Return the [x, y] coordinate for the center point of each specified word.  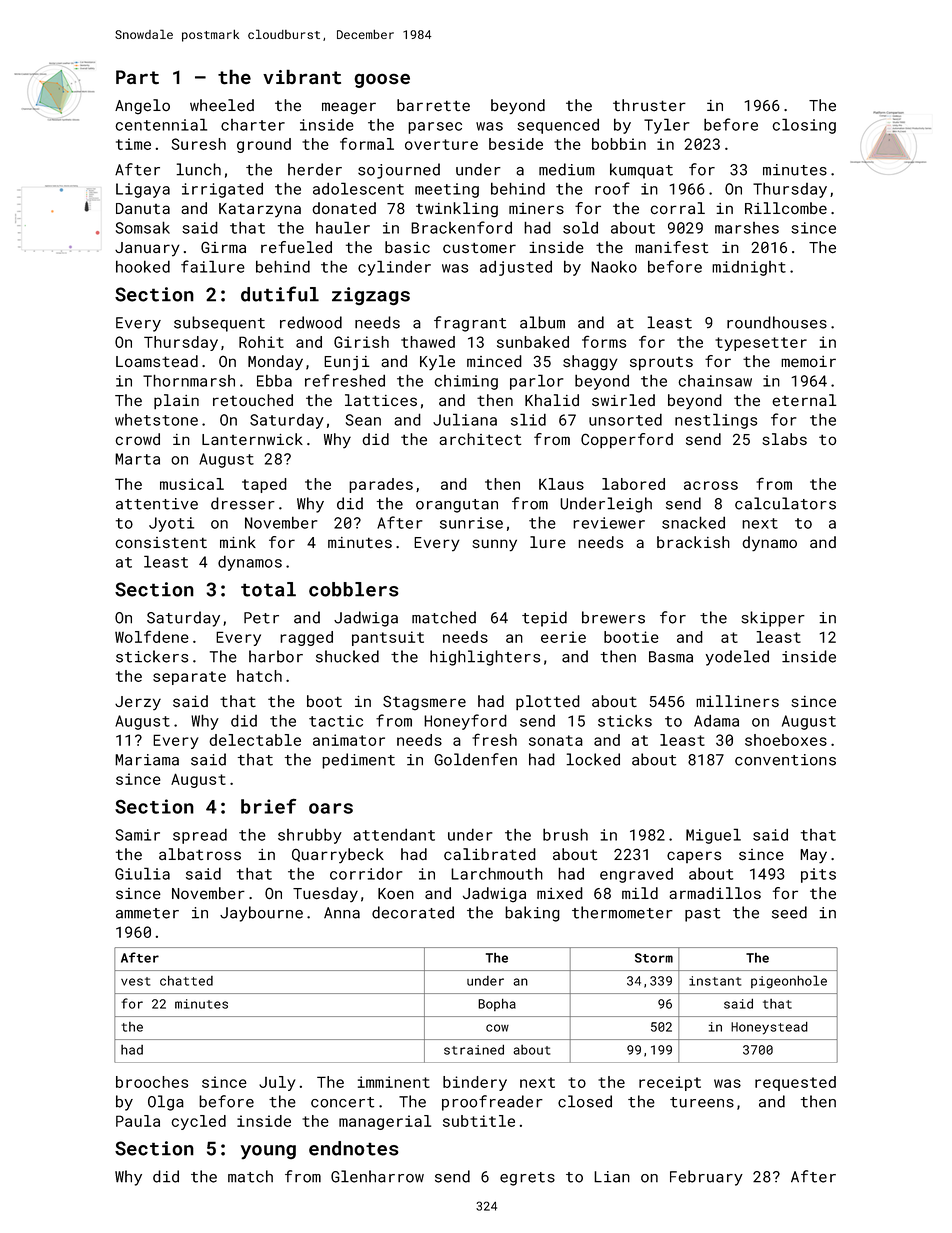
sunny [494, 545]
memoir [808, 362]
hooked [143, 266]
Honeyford [465, 722]
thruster [649, 105]
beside [516, 144]
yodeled [737, 658]
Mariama [147, 760]
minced [494, 361]
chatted [186, 980]
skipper [773, 619]
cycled [198, 1122]
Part [137, 77]
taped [264, 485]
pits [818, 875]
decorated [413, 912]
